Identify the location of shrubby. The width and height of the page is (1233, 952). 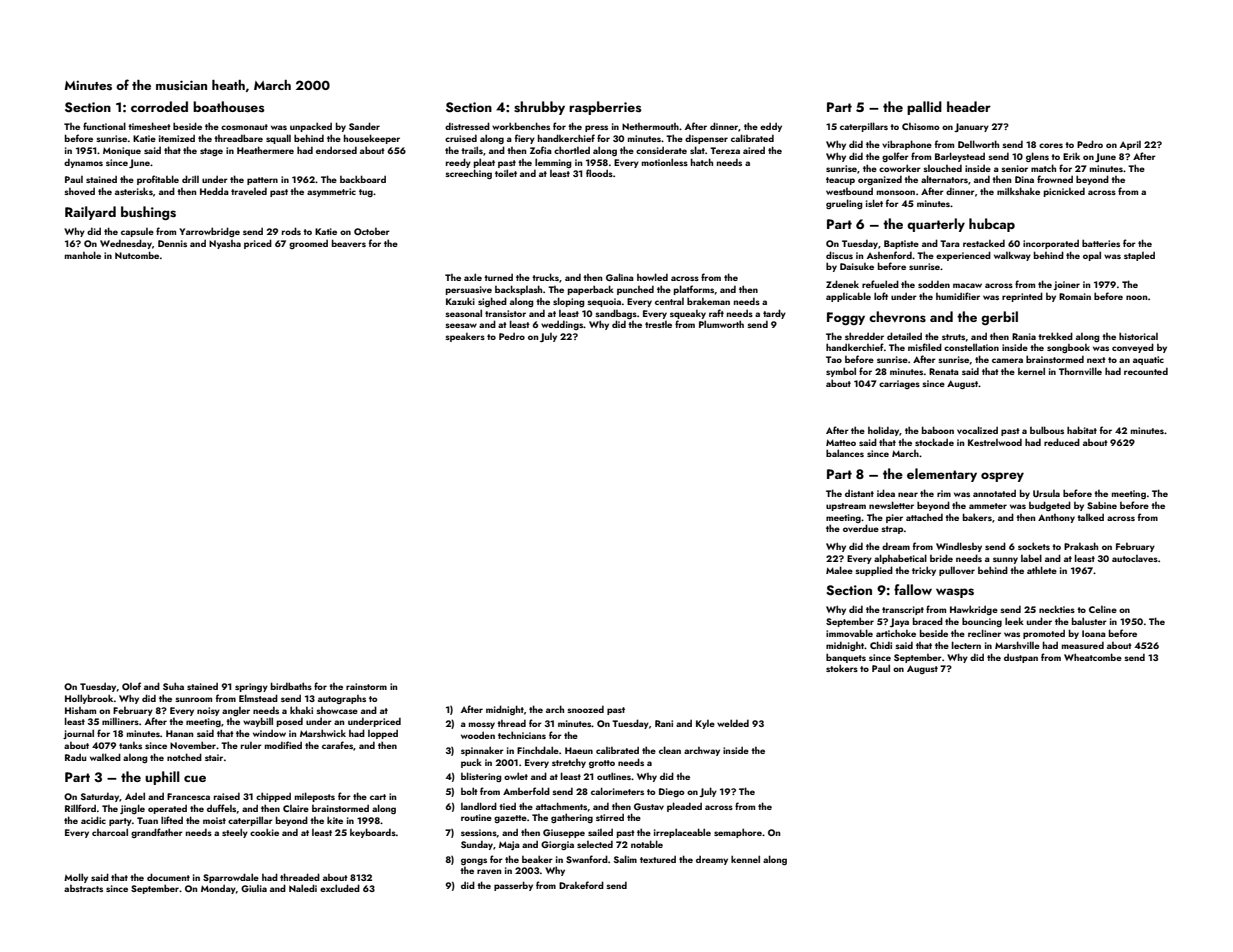
(539, 108).
